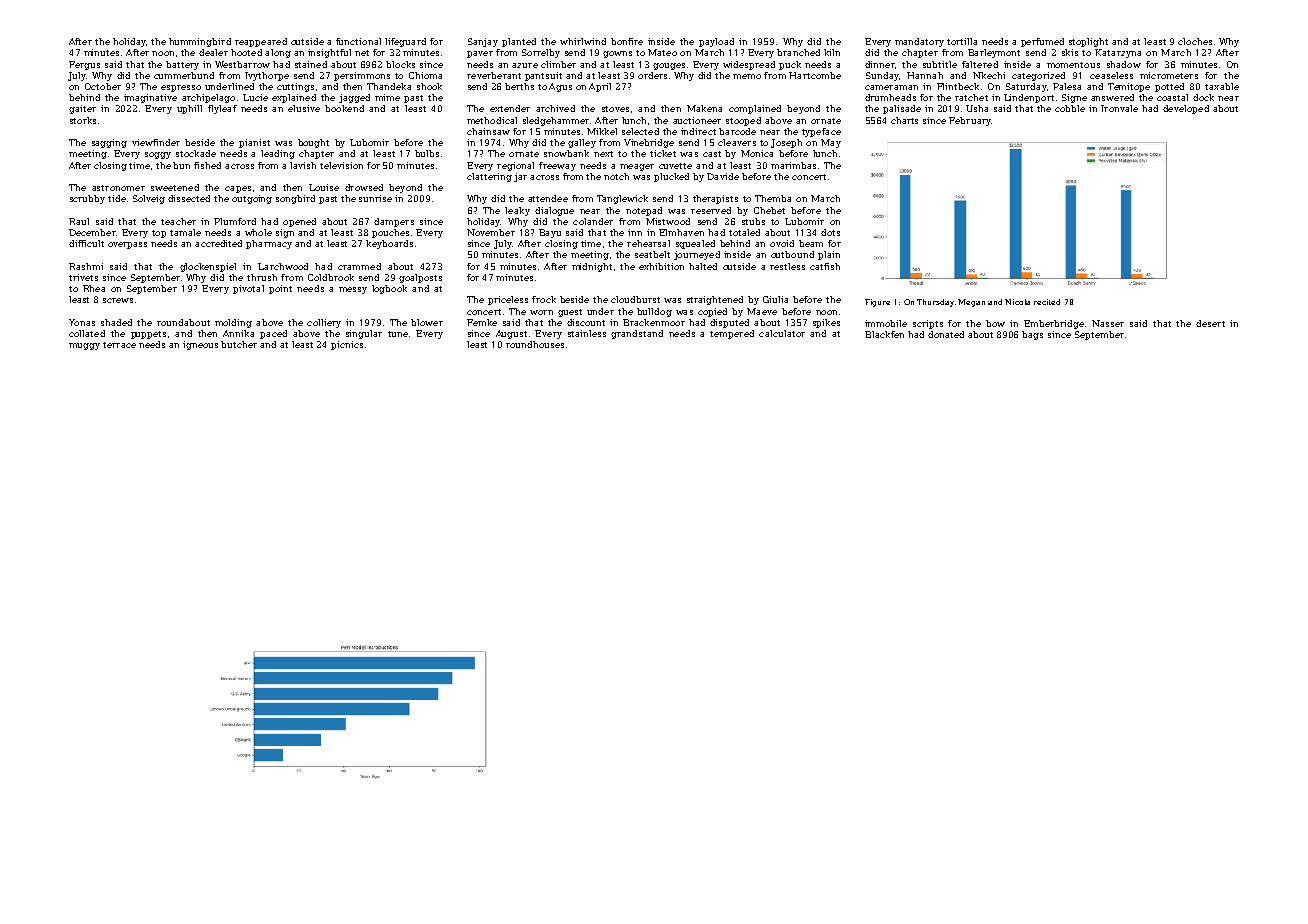 The image size is (1308, 924). I want to click on keyboards, so click(389, 244).
